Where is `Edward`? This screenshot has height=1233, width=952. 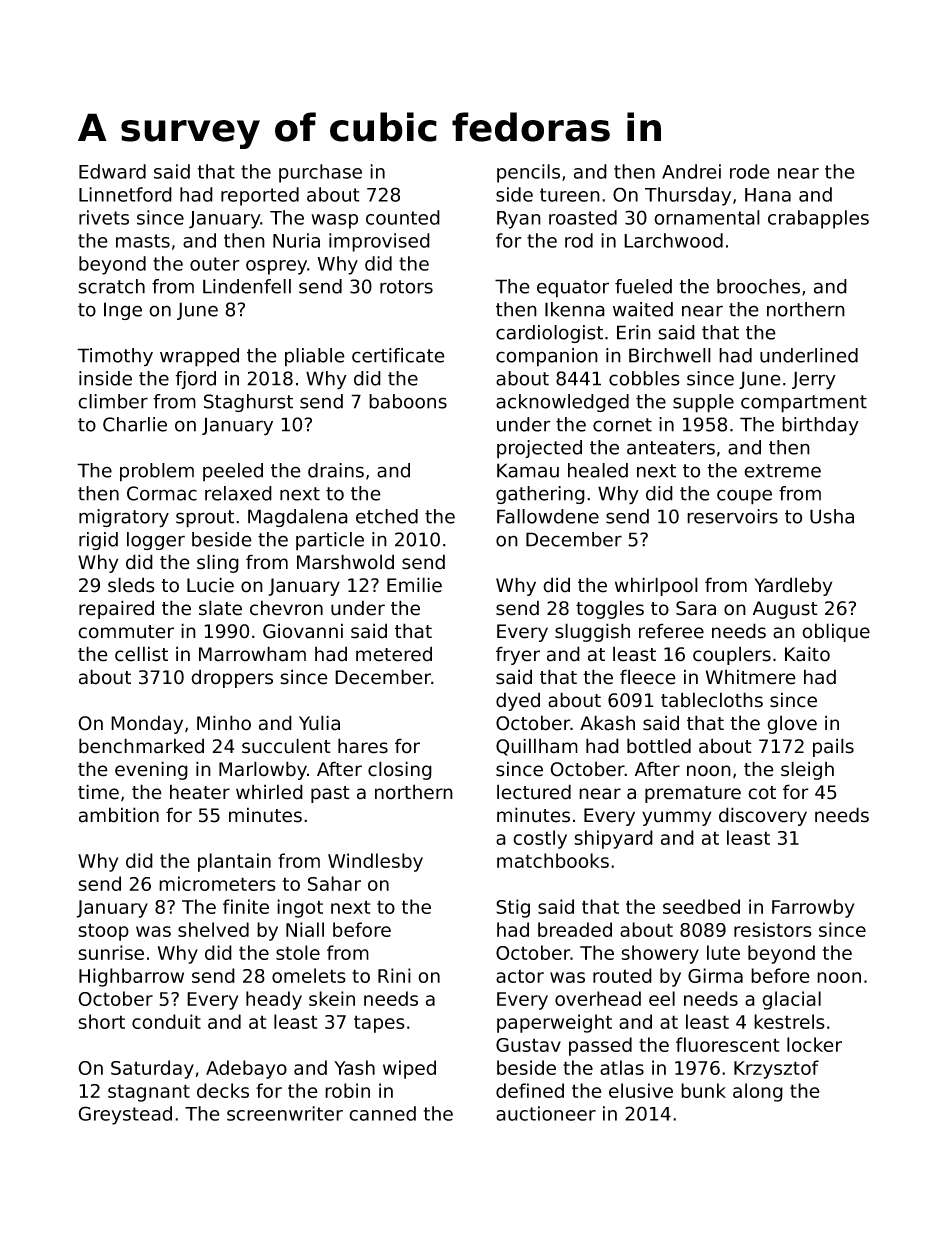 Edward is located at coordinates (112, 171).
